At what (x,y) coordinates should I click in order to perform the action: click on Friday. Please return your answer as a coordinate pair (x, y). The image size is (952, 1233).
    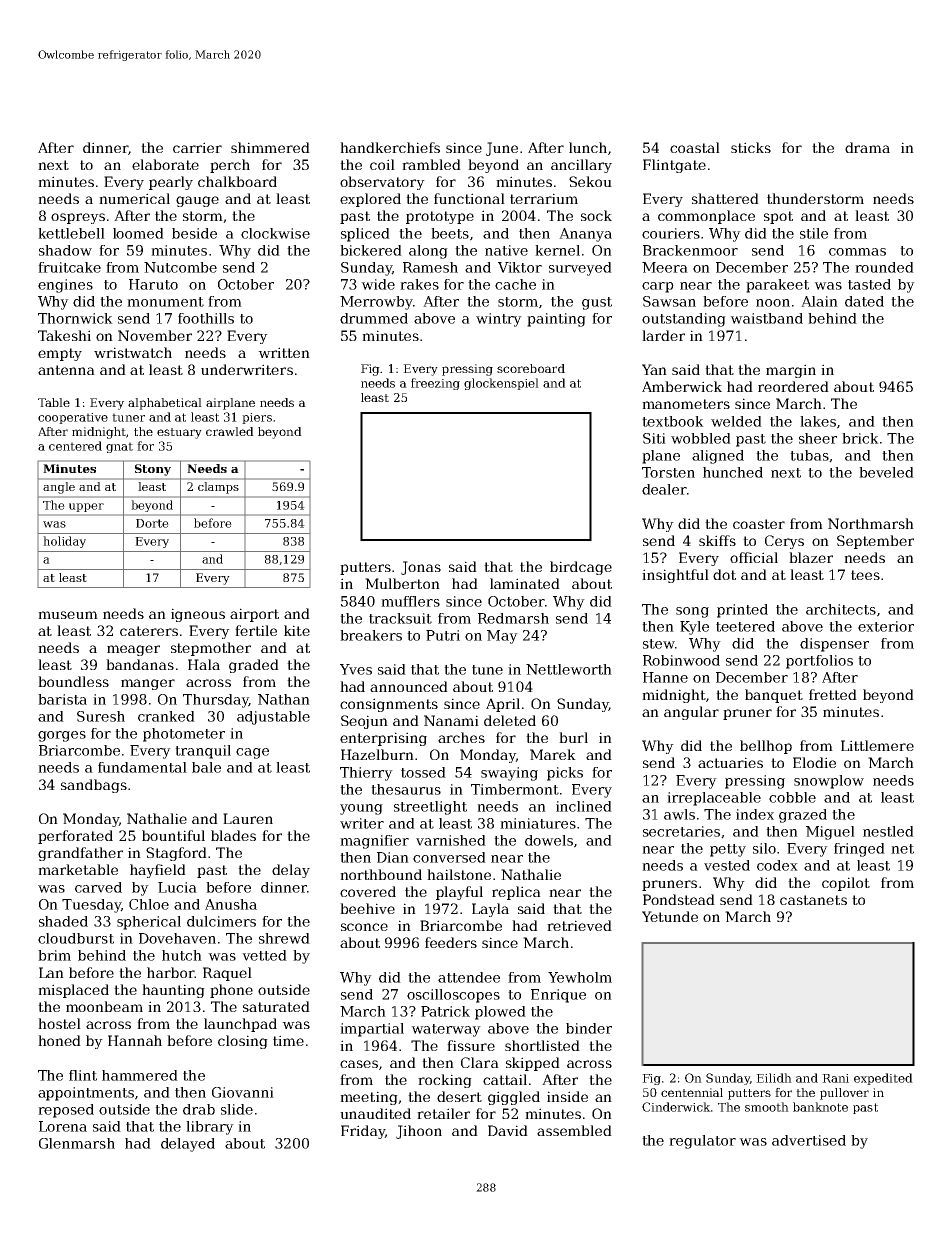
    Looking at the image, I should click on (363, 1132).
